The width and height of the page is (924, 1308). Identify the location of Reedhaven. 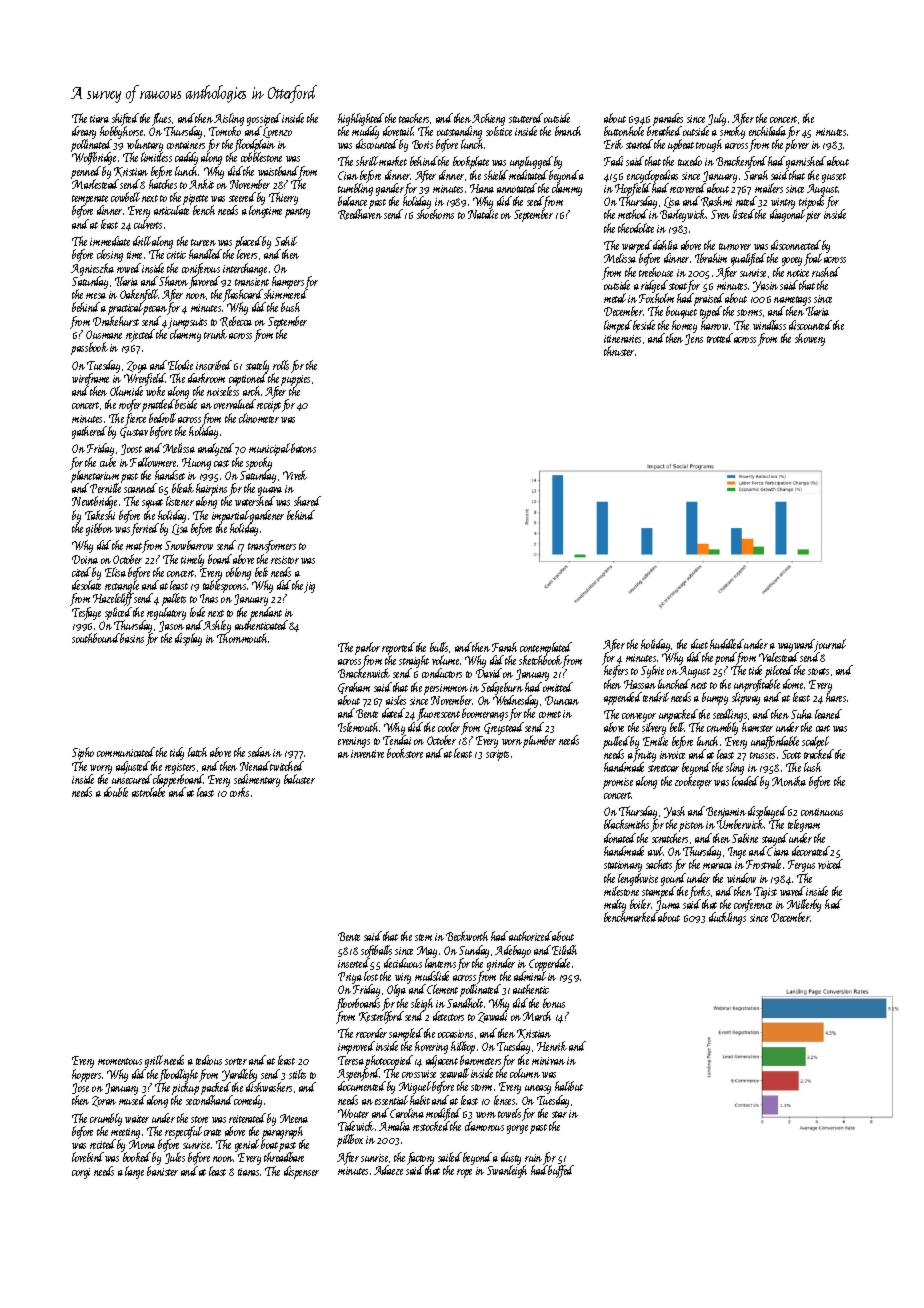
(360, 215).
